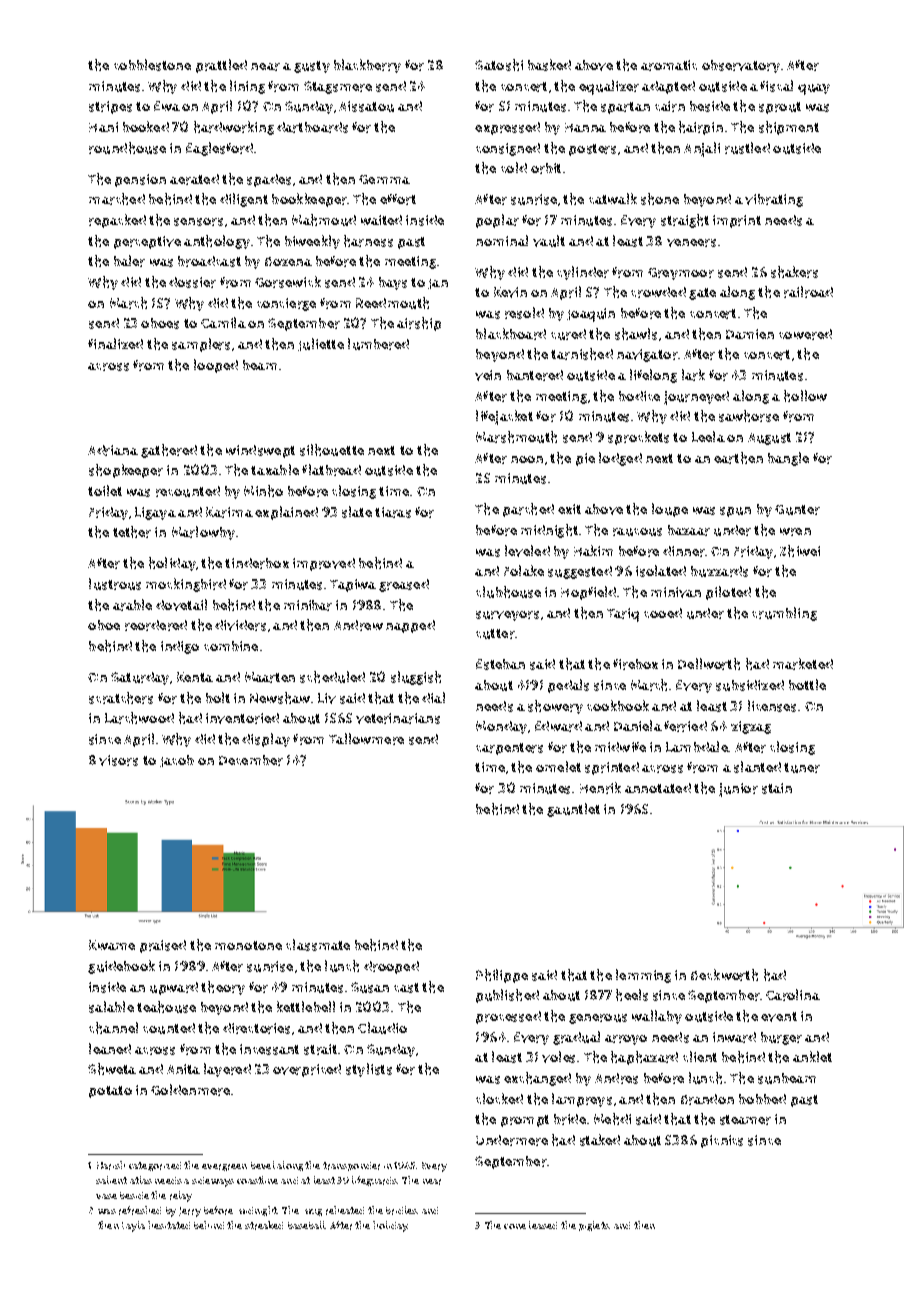 The image size is (924, 1308). What do you see at coordinates (749, 416) in the screenshot?
I see `sawhorse` at bounding box center [749, 416].
